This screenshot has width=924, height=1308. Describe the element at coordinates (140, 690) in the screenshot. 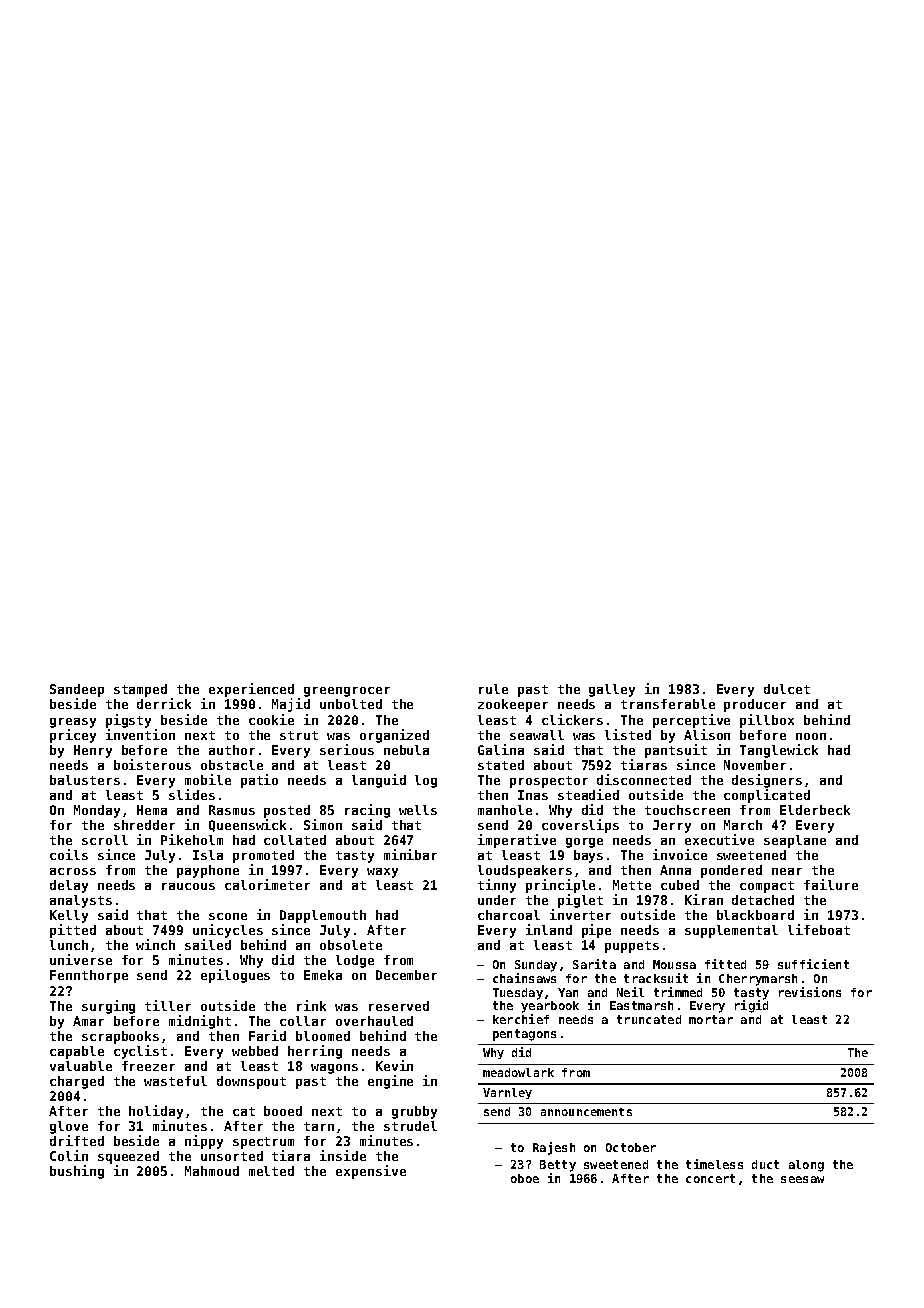

I see `stamped` at that location.
